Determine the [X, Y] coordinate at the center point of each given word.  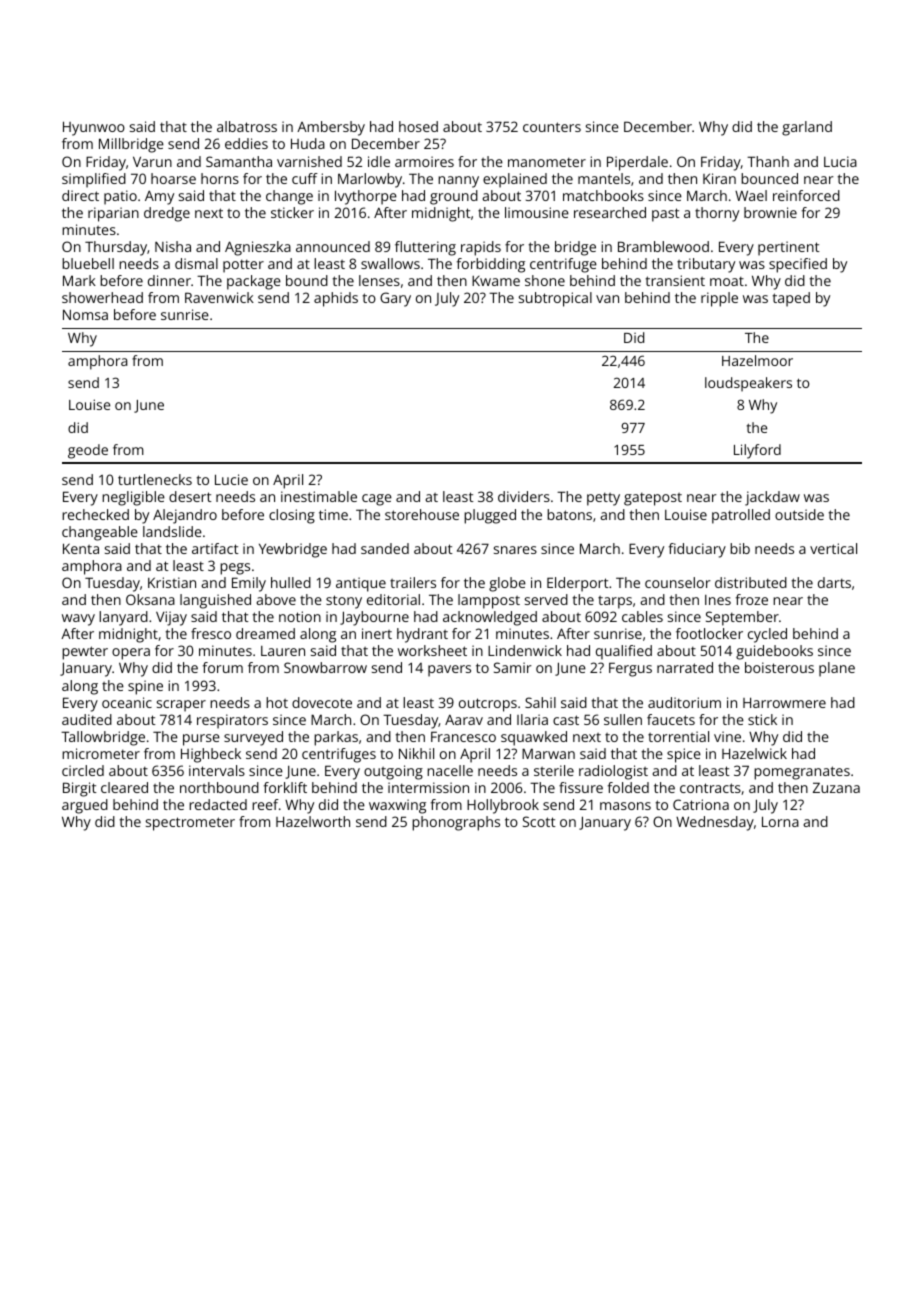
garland [807, 128]
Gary [395, 299]
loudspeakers [748, 384]
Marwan [548, 753]
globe [507, 584]
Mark [79, 280]
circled [83, 770]
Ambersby [331, 128]
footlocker [709, 633]
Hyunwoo [94, 128]
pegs [235, 569]
